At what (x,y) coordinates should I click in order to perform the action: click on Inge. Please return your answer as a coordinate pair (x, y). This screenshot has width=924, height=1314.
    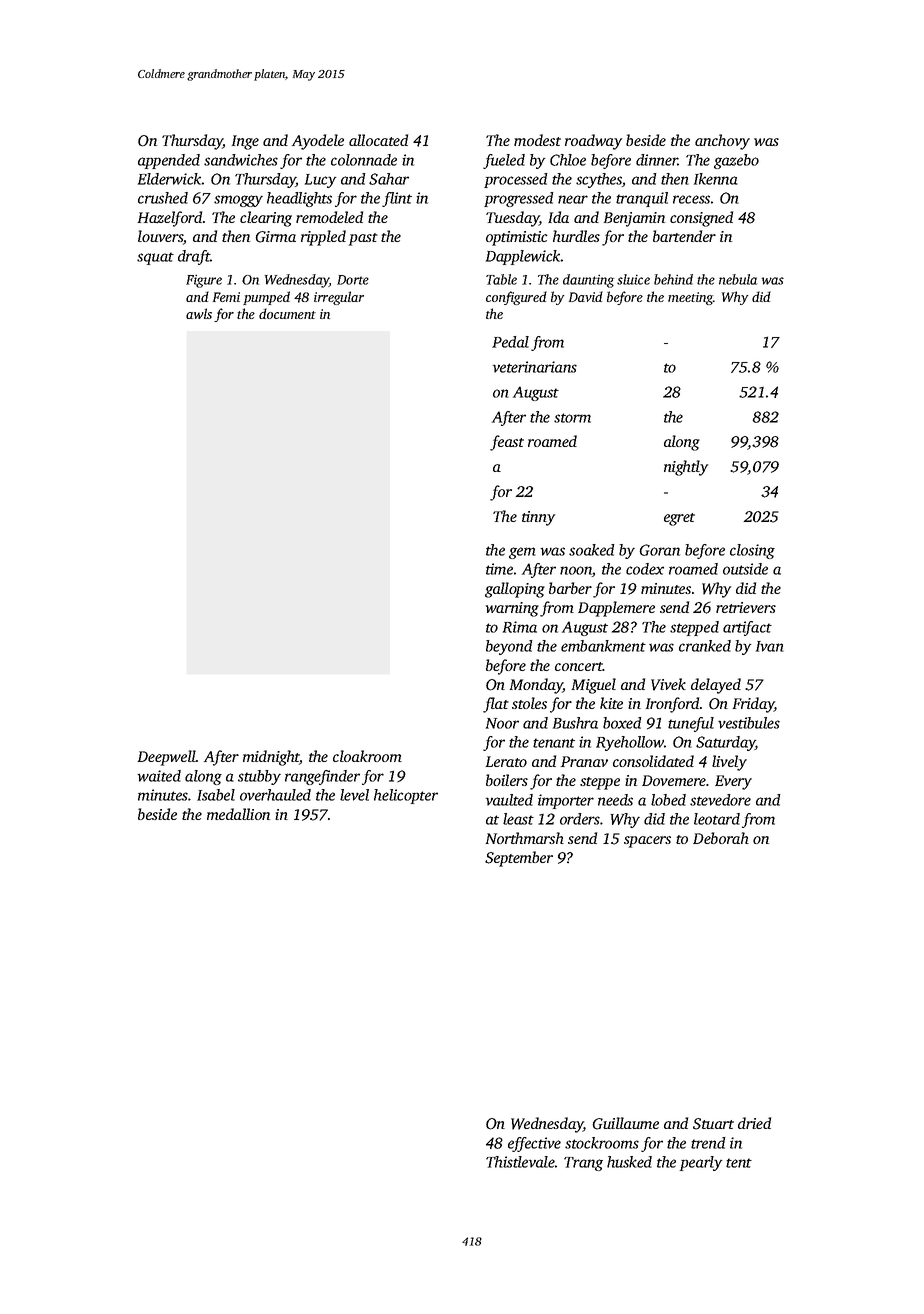
    Looking at the image, I should click on (245, 142).
